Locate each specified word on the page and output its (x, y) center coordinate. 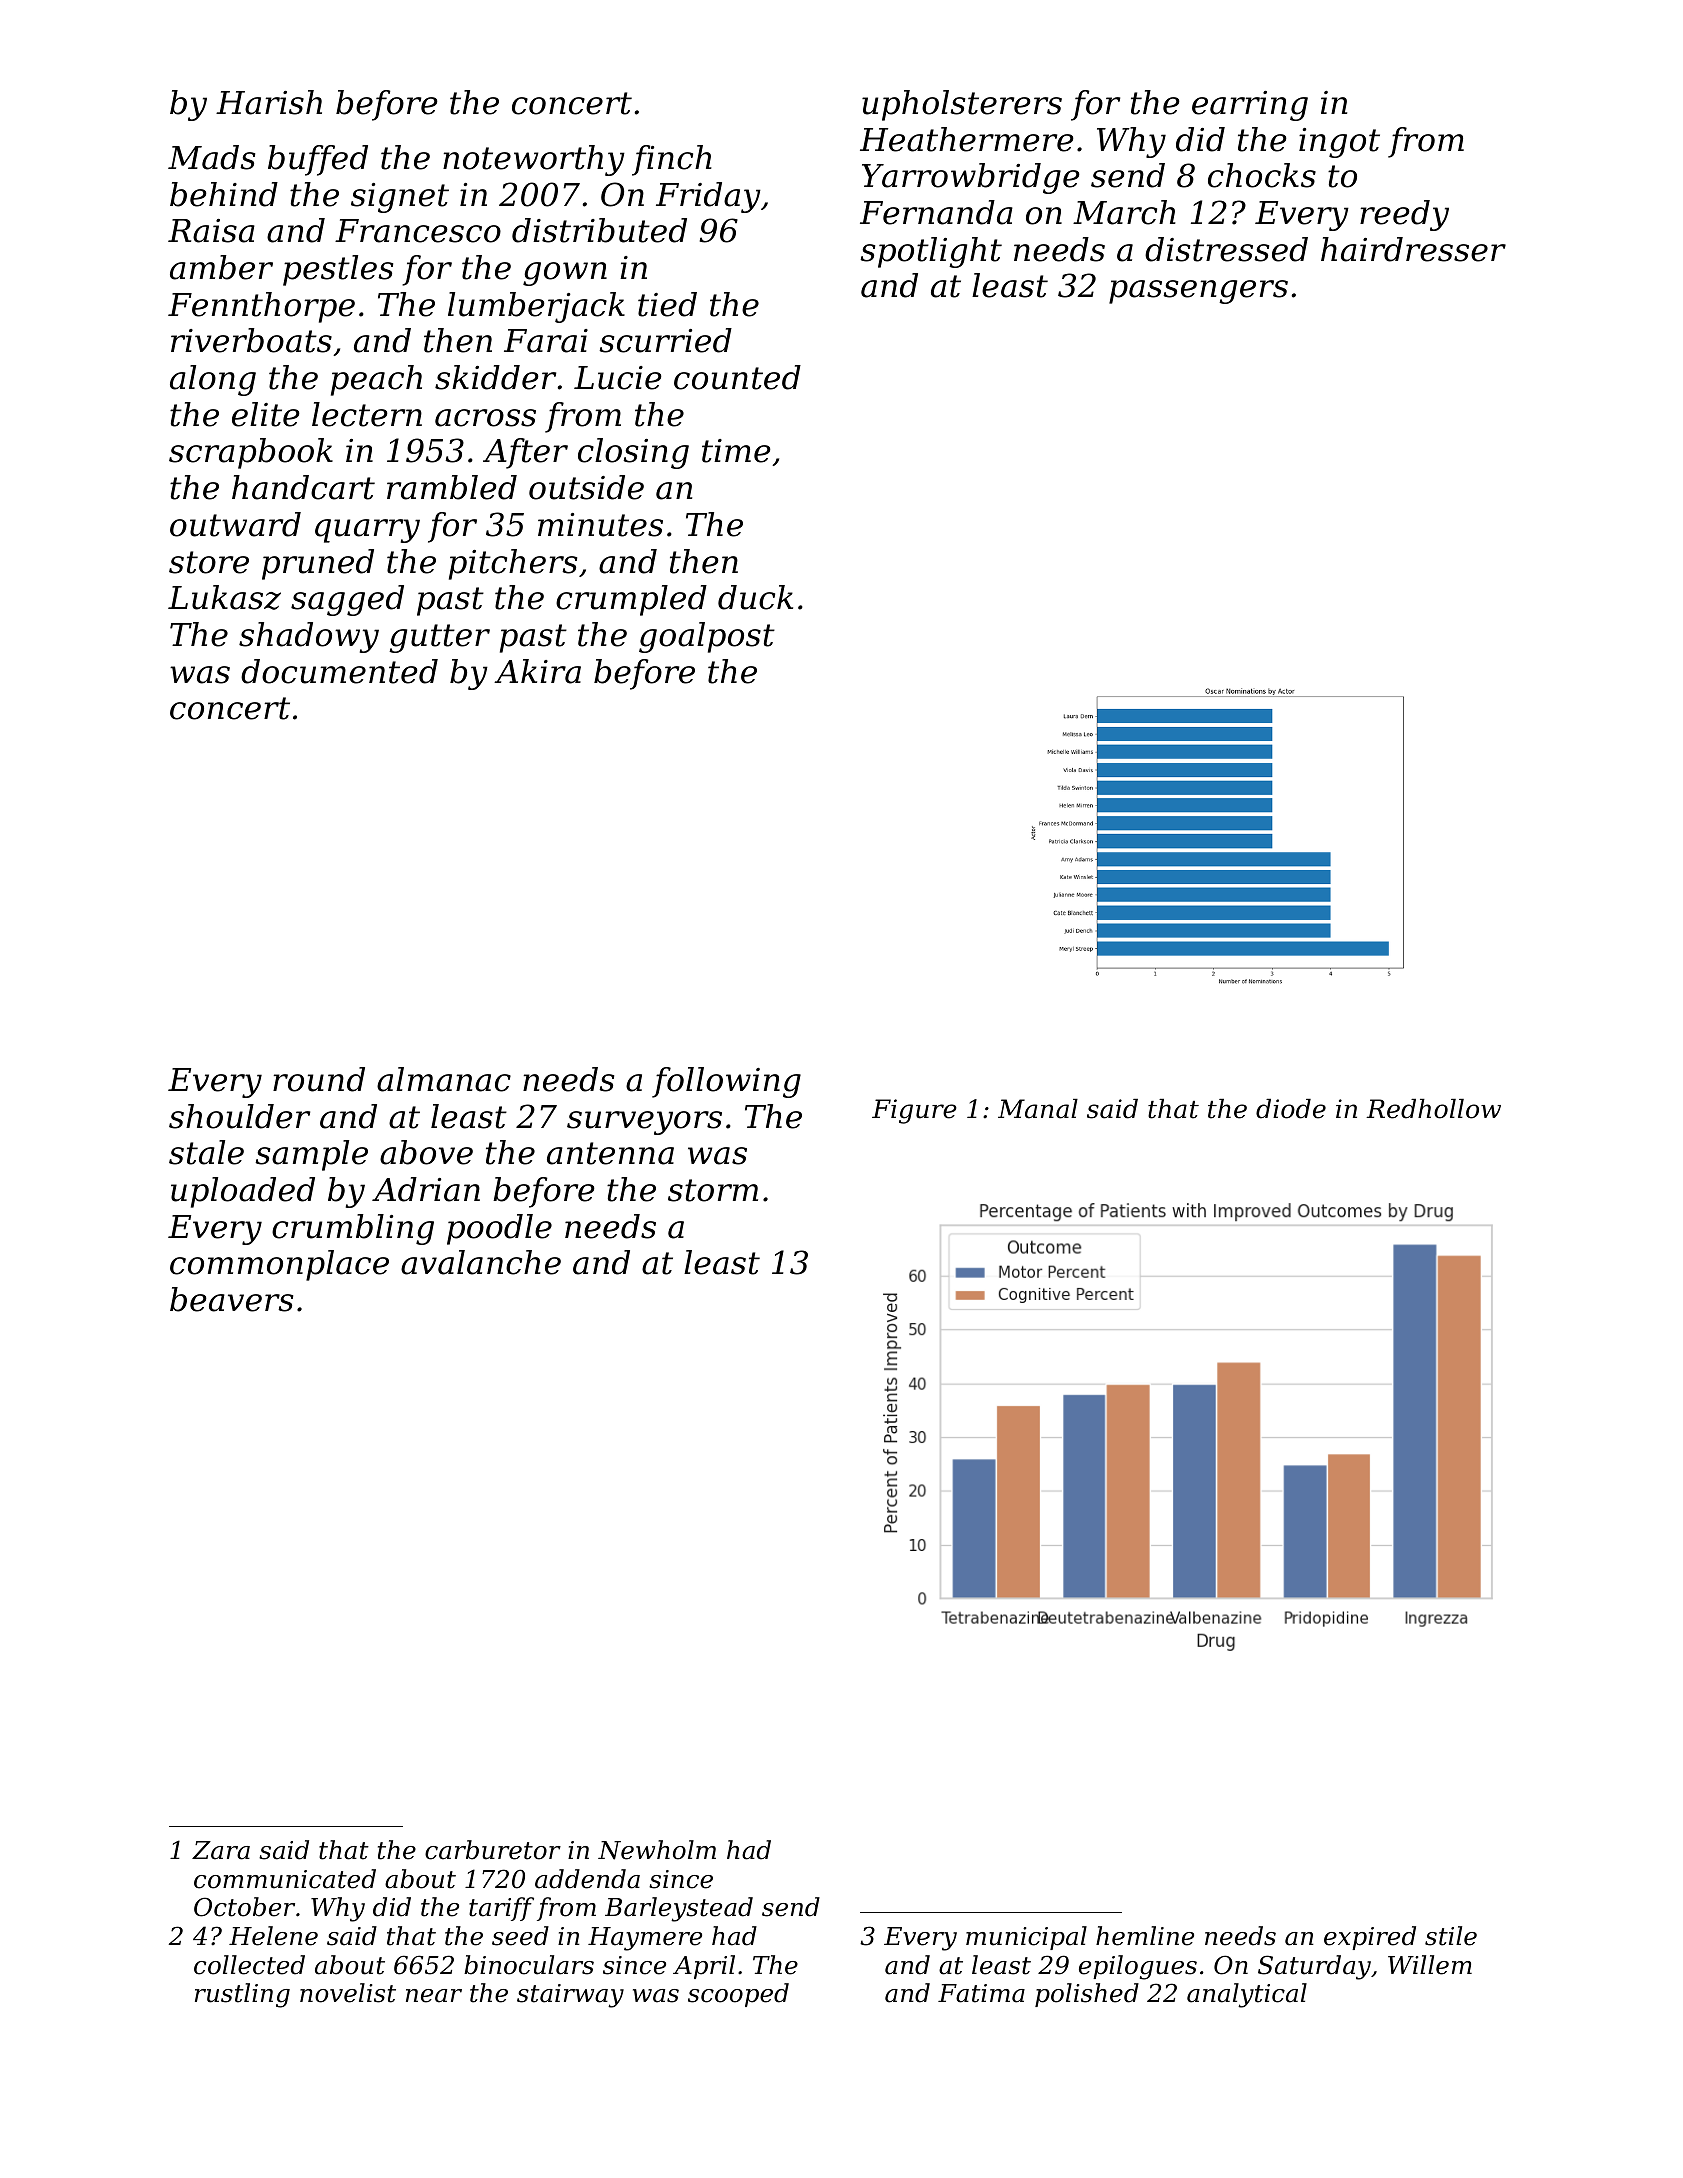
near (434, 1996)
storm (713, 1190)
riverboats (251, 340)
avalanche (481, 1262)
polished (1087, 1995)
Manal (1038, 1109)
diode (1291, 1109)
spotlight (931, 252)
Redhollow (1433, 1109)
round (319, 1079)
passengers (1198, 292)
